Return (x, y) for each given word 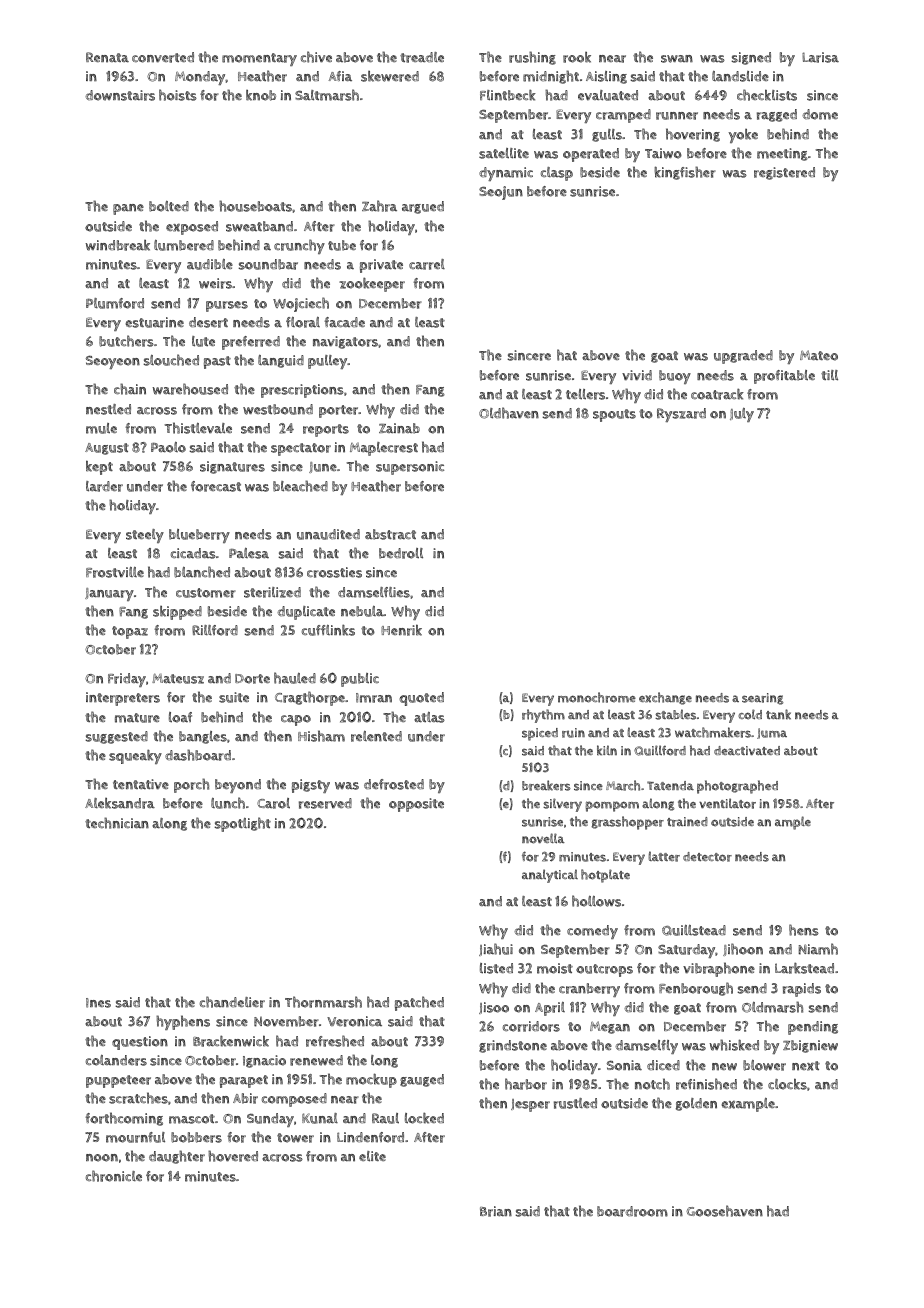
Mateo (819, 355)
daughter (177, 1157)
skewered (390, 76)
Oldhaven (509, 413)
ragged (777, 115)
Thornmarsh (323, 1002)
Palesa (249, 553)
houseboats (255, 206)
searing (762, 699)
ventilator (727, 803)
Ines (98, 1003)
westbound (278, 409)
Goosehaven (724, 1211)
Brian (496, 1211)
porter (339, 411)
